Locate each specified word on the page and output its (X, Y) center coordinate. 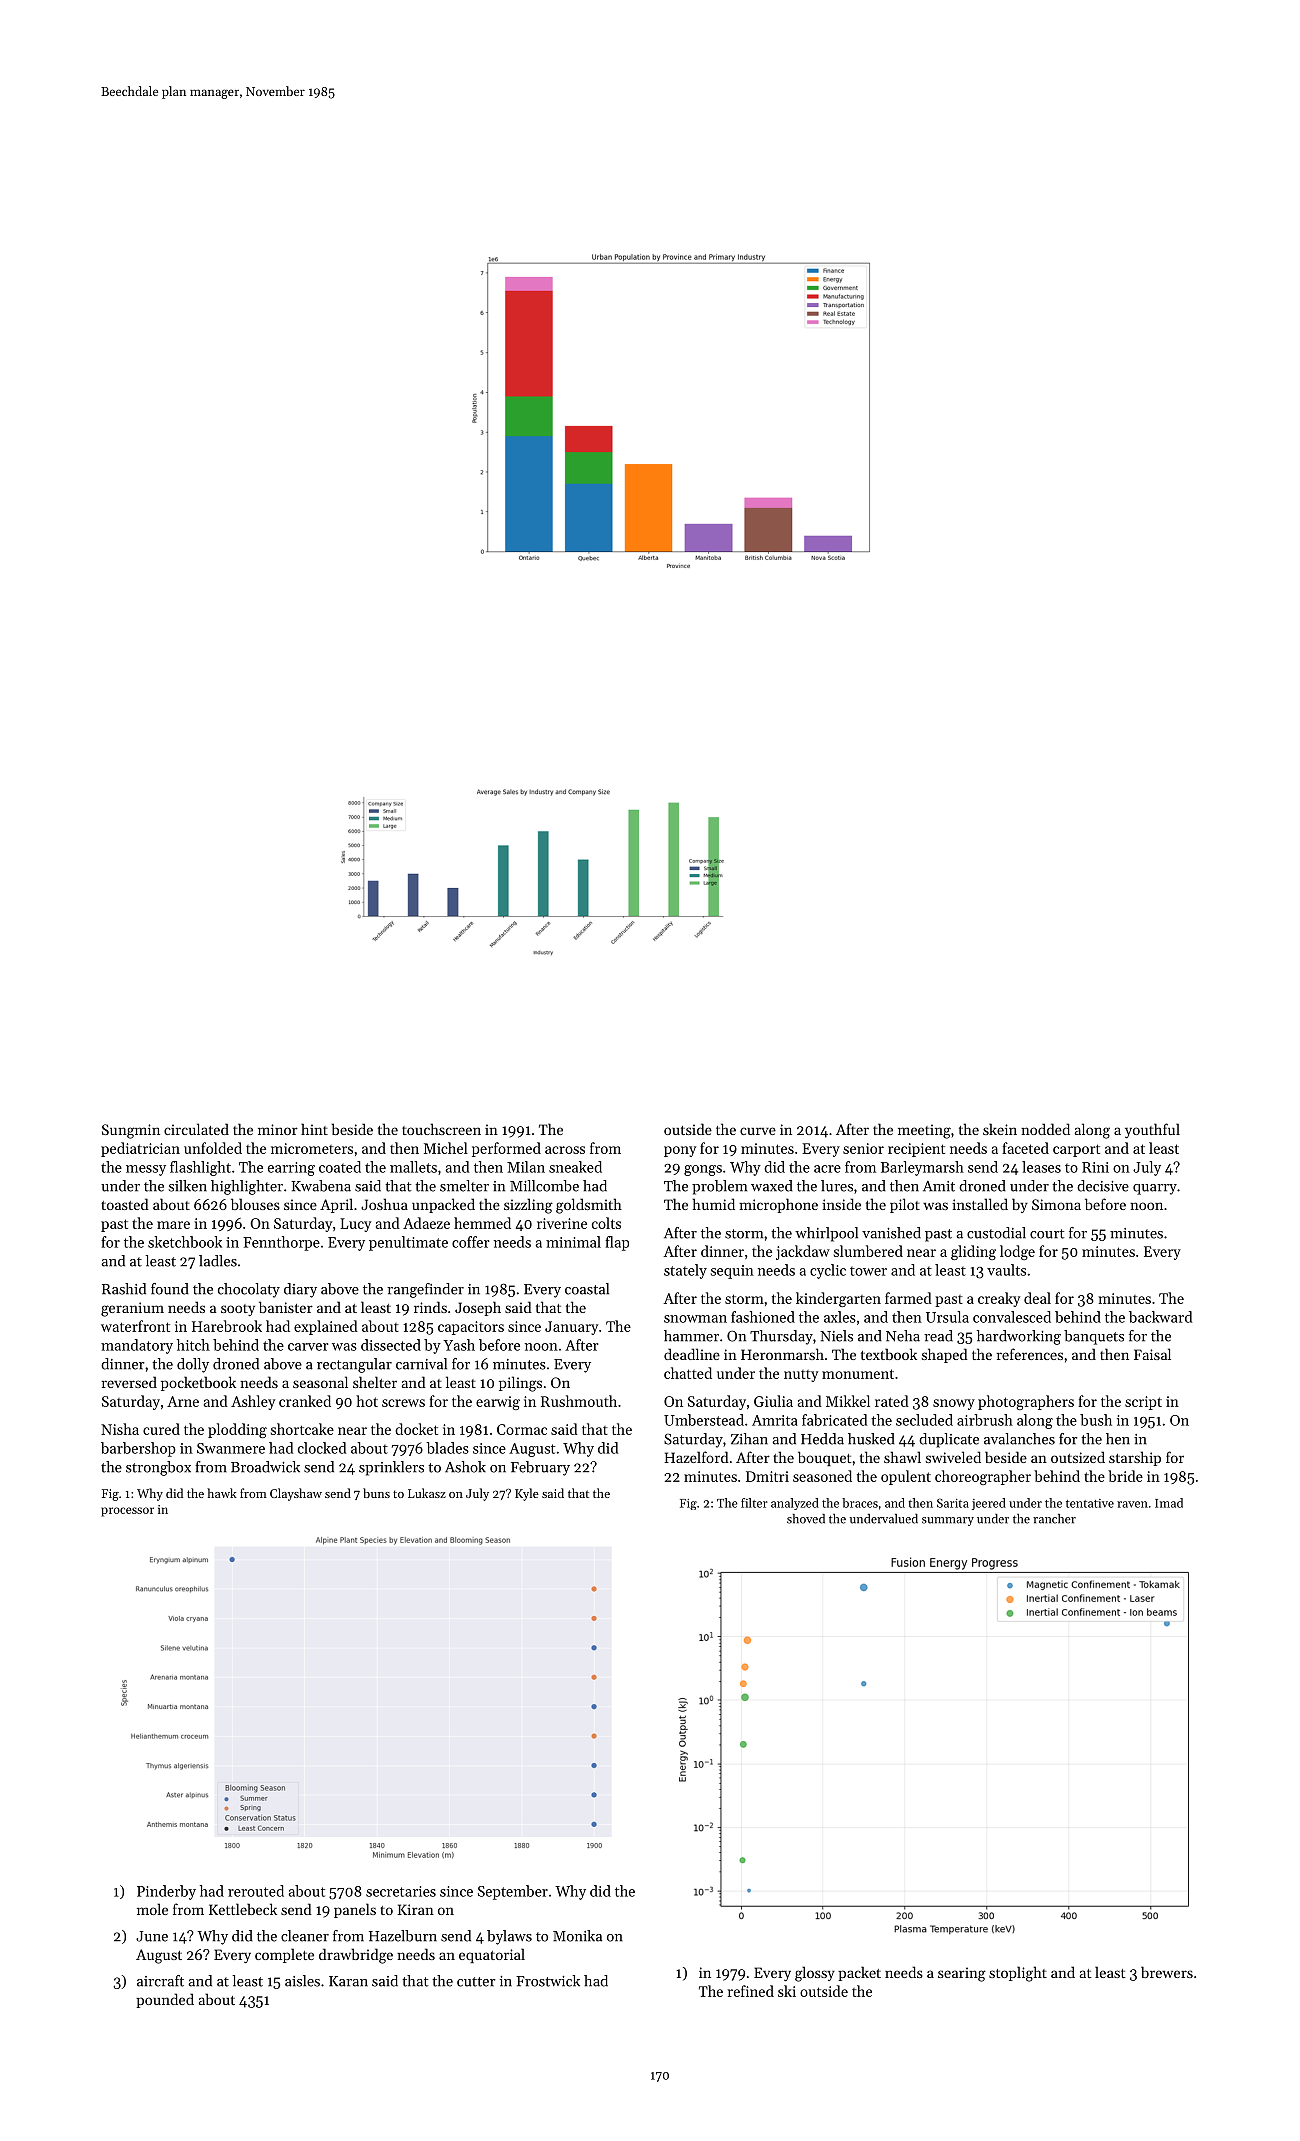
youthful (1152, 1130)
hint (314, 1129)
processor (127, 1512)
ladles (218, 1261)
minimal (573, 1242)
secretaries (401, 1891)
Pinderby (166, 1892)
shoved (806, 1519)
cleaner (305, 1936)
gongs (703, 1170)
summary (948, 1521)
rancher (1054, 1519)
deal (1037, 1298)
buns (376, 1493)
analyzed (795, 1504)
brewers (1167, 1972)
